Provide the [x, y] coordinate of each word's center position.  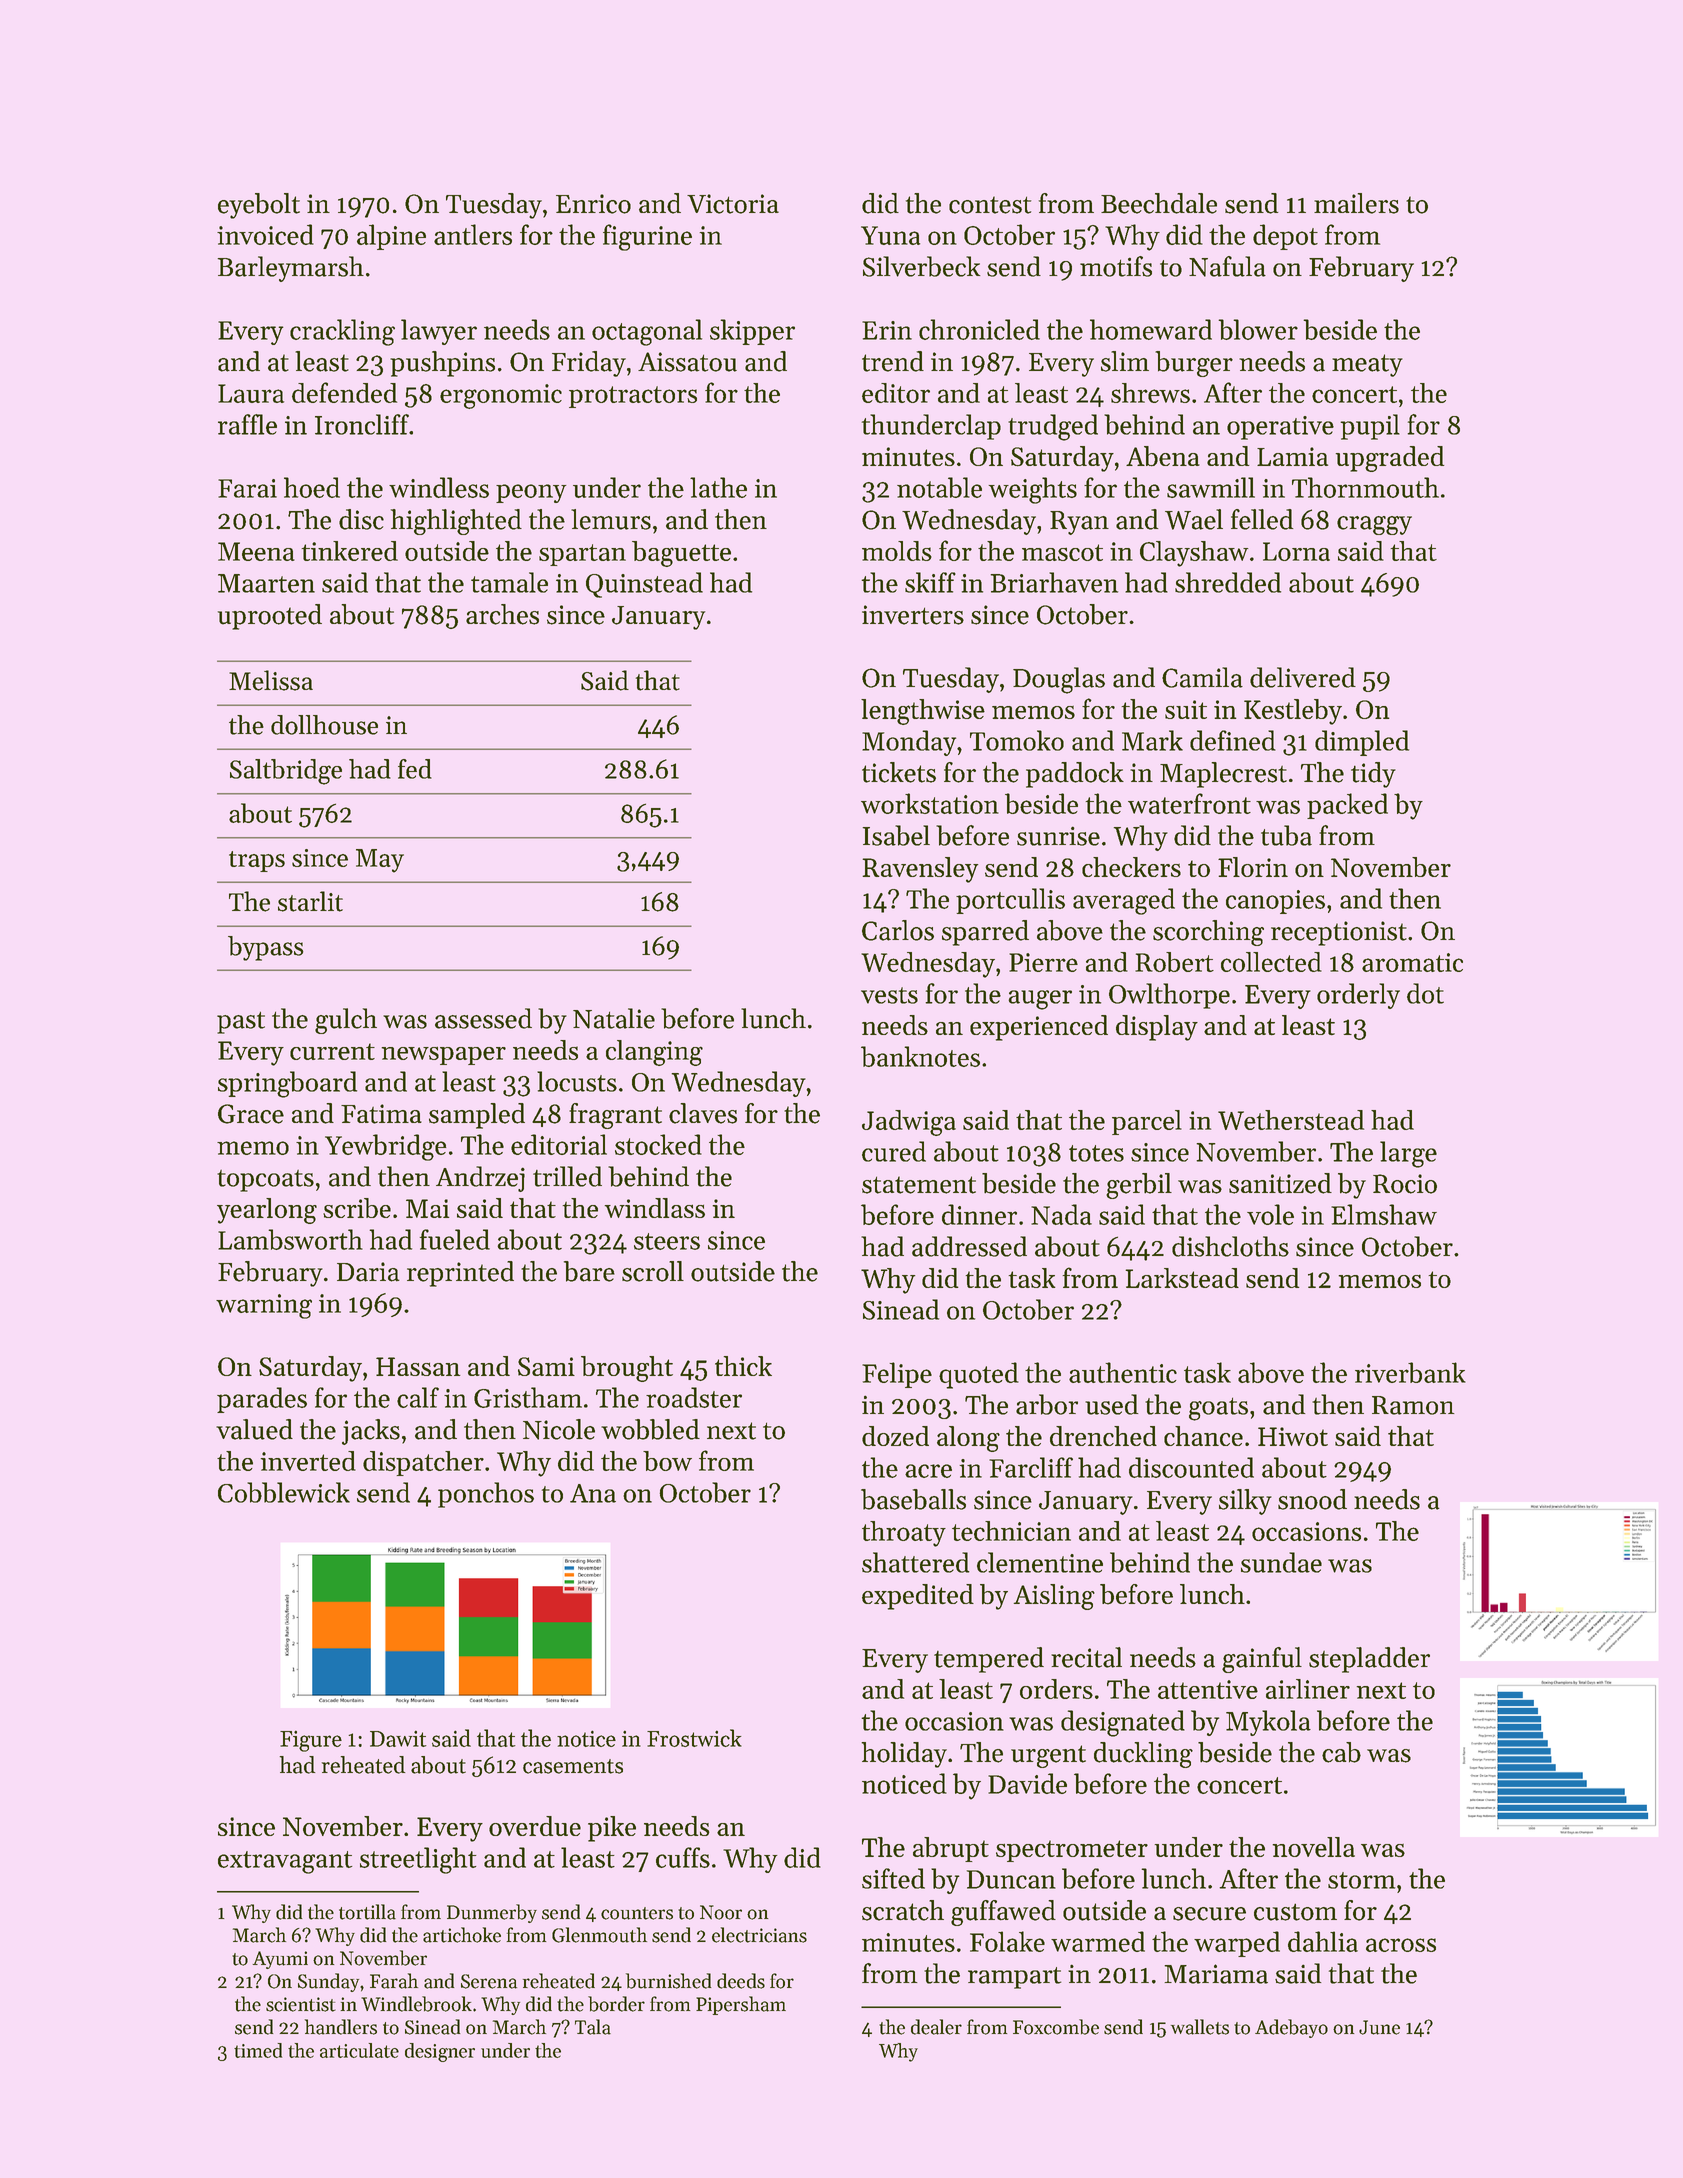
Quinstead [644, 585]
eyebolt [259, 206]
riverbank [1410, 1372]
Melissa [271, 680]
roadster [694, 1397]
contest [990, 205]
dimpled [1362, 743]
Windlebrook [416, 2004]
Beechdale [1159, 203]
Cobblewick [284, 1492]
